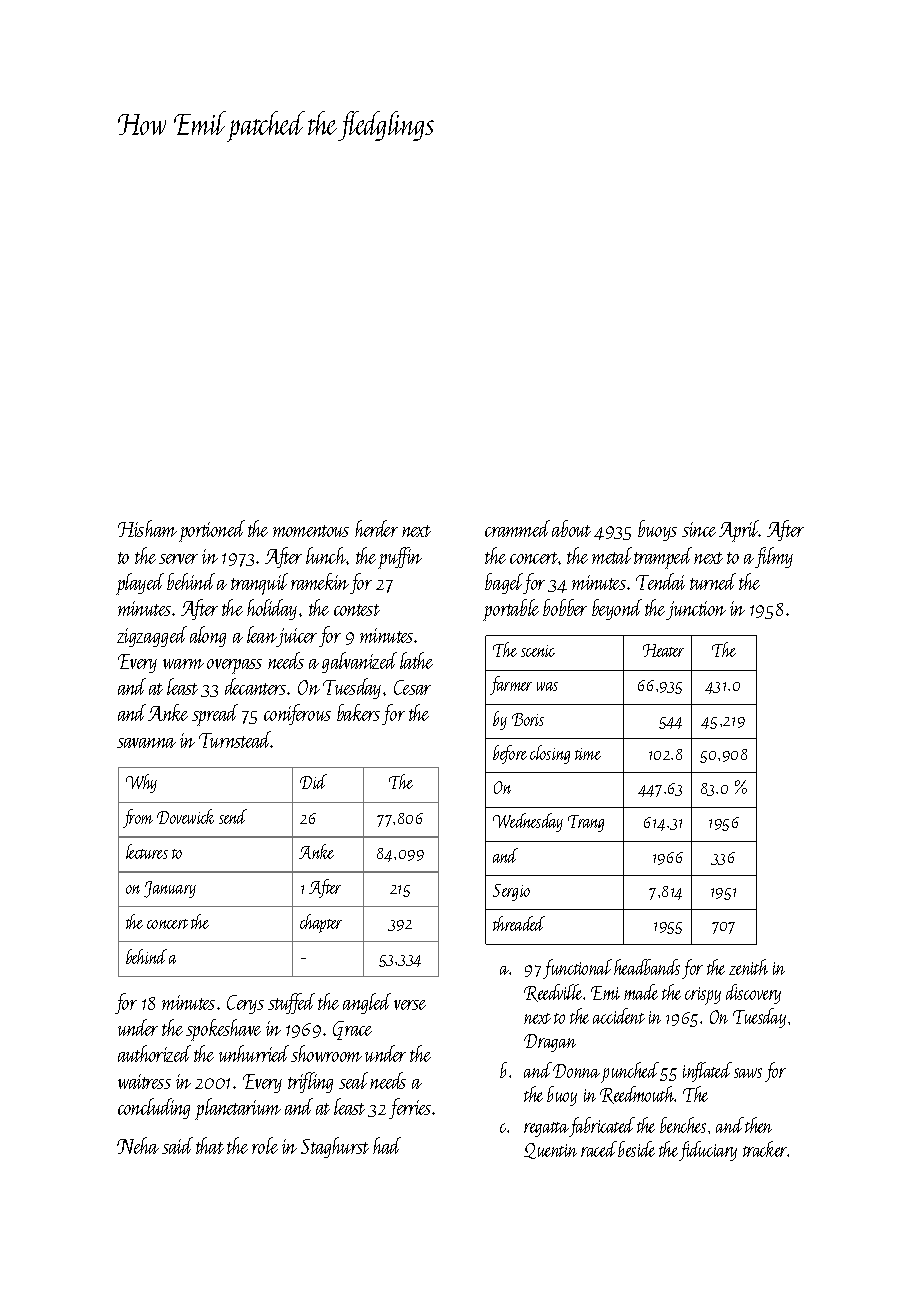 Image resolution: width=924 pixels, height=1311 pixels. I want to click on time, so click(588, 754).
